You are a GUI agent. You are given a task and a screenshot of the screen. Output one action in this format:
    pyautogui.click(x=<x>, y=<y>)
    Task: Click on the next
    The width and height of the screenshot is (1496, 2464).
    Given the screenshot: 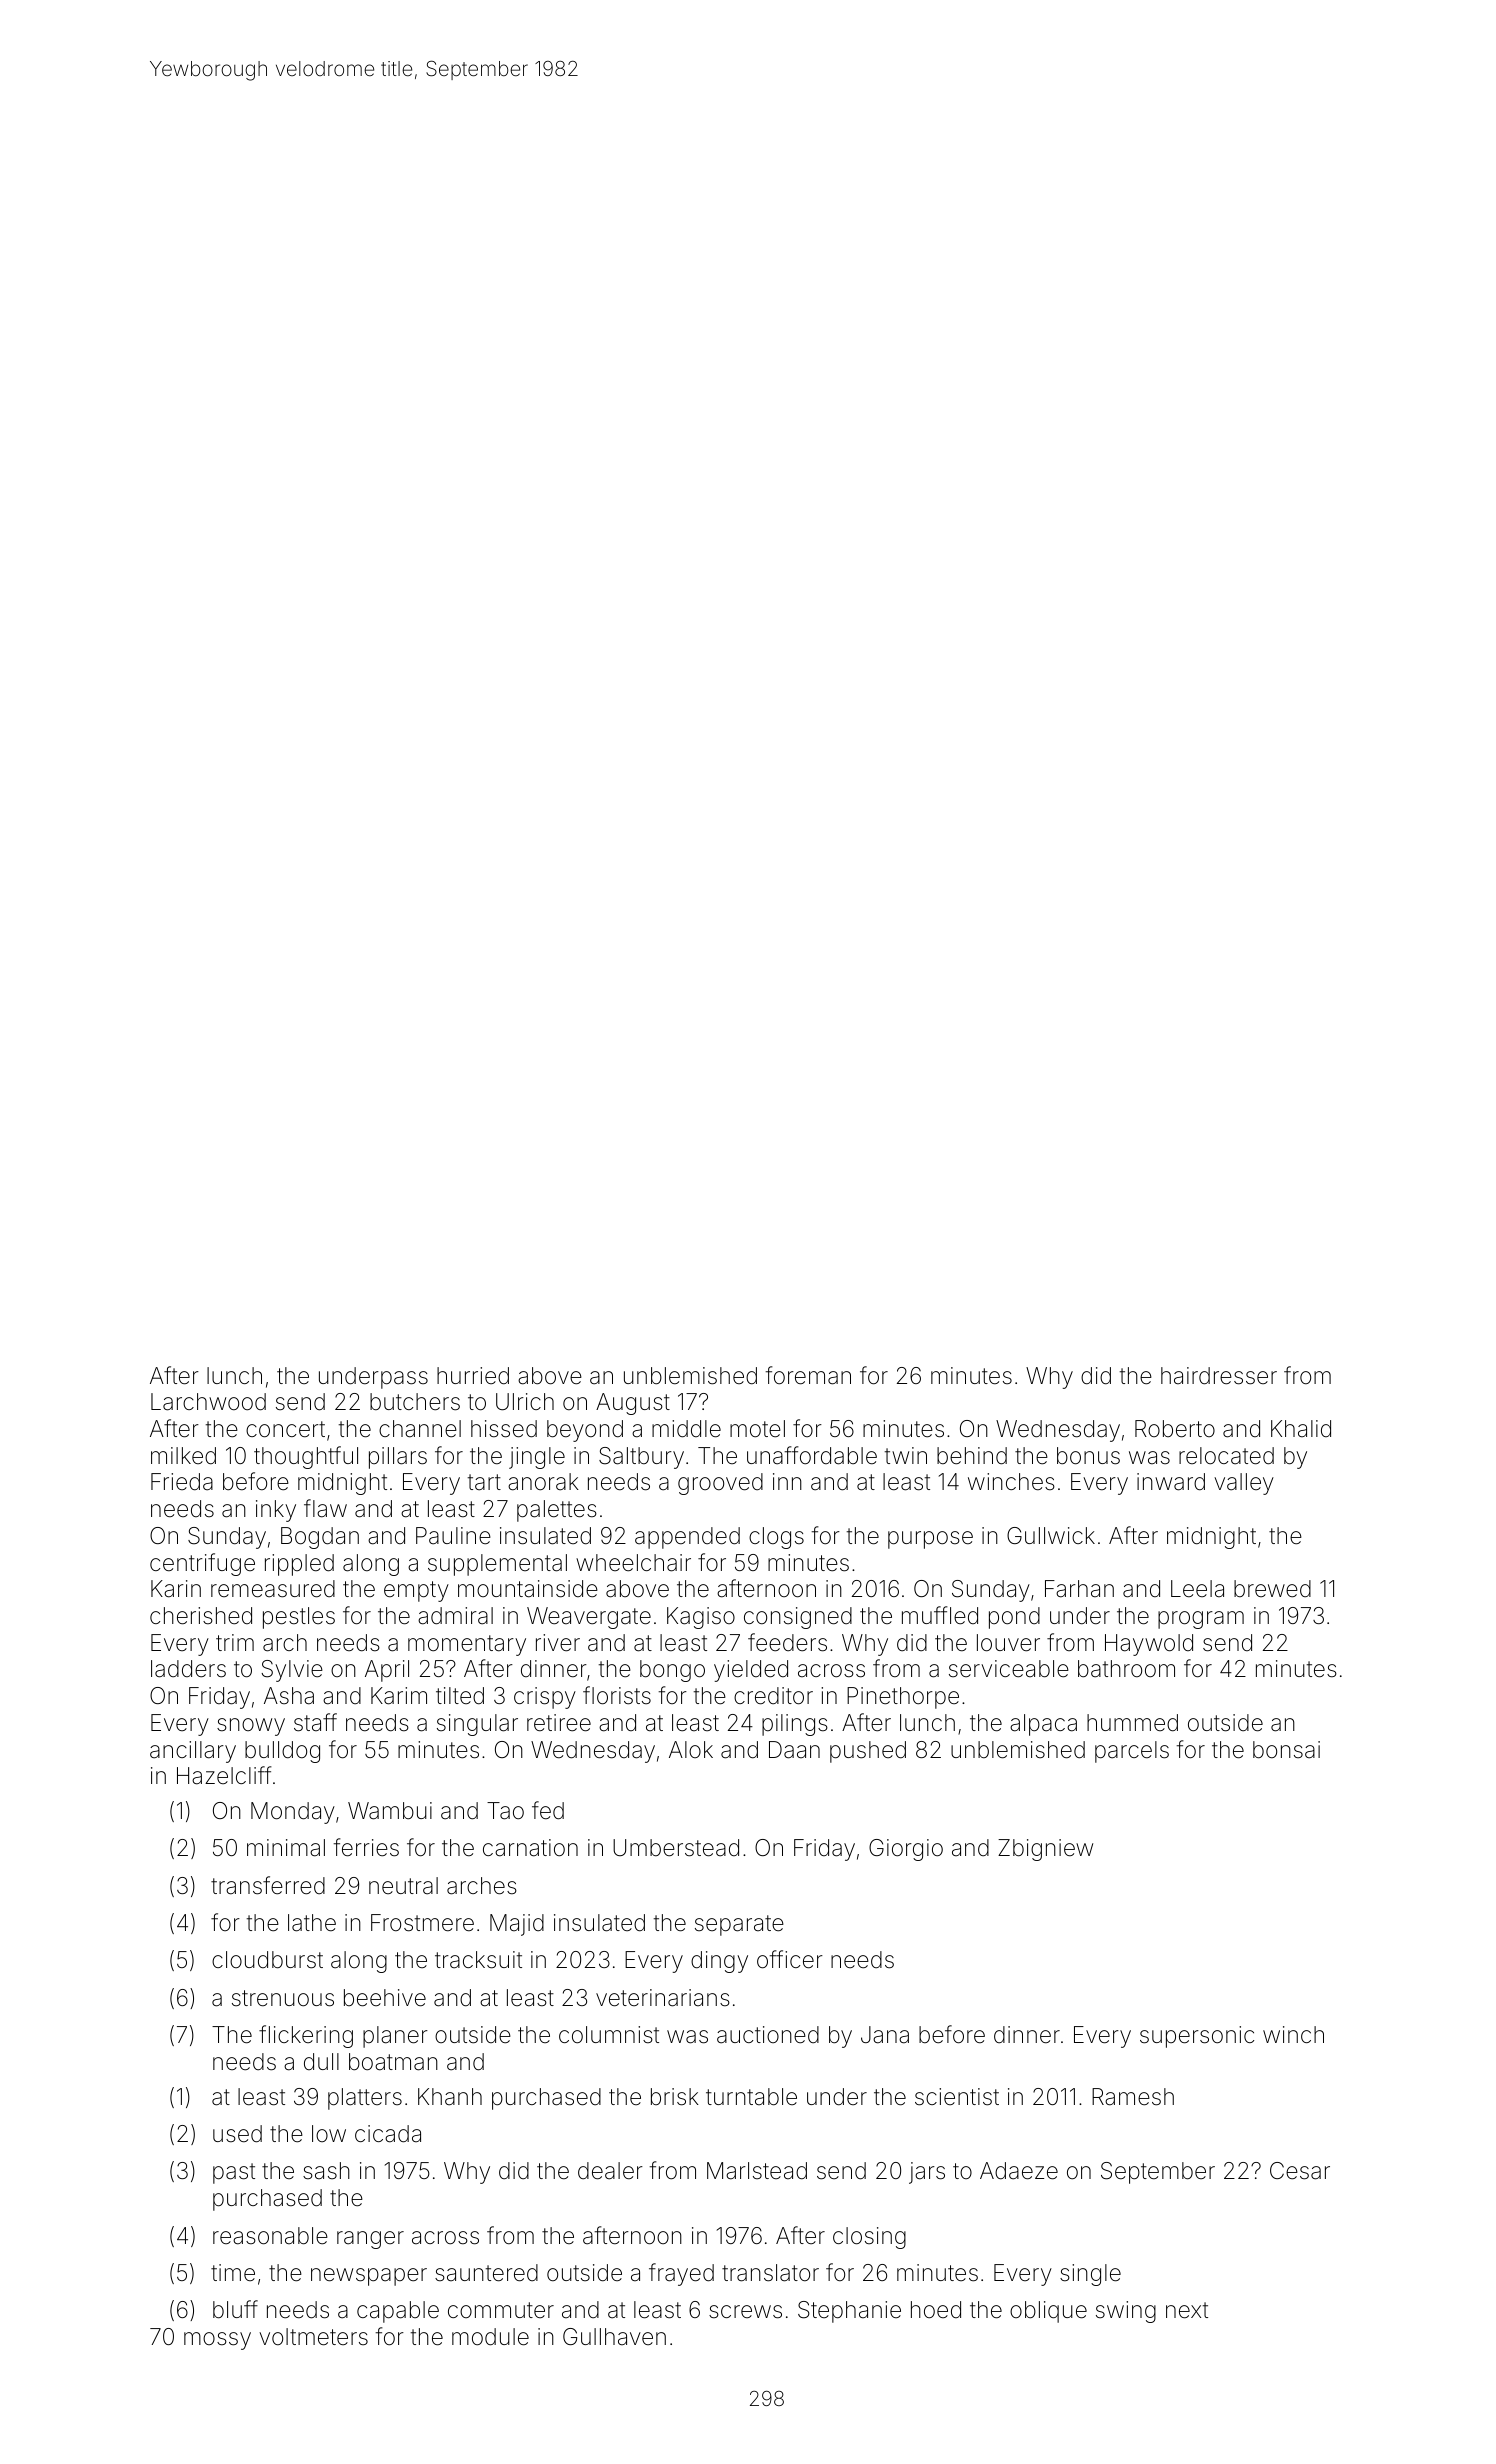 What is the action you would take?
    pyautogui.click(x=1187, y=2310)
